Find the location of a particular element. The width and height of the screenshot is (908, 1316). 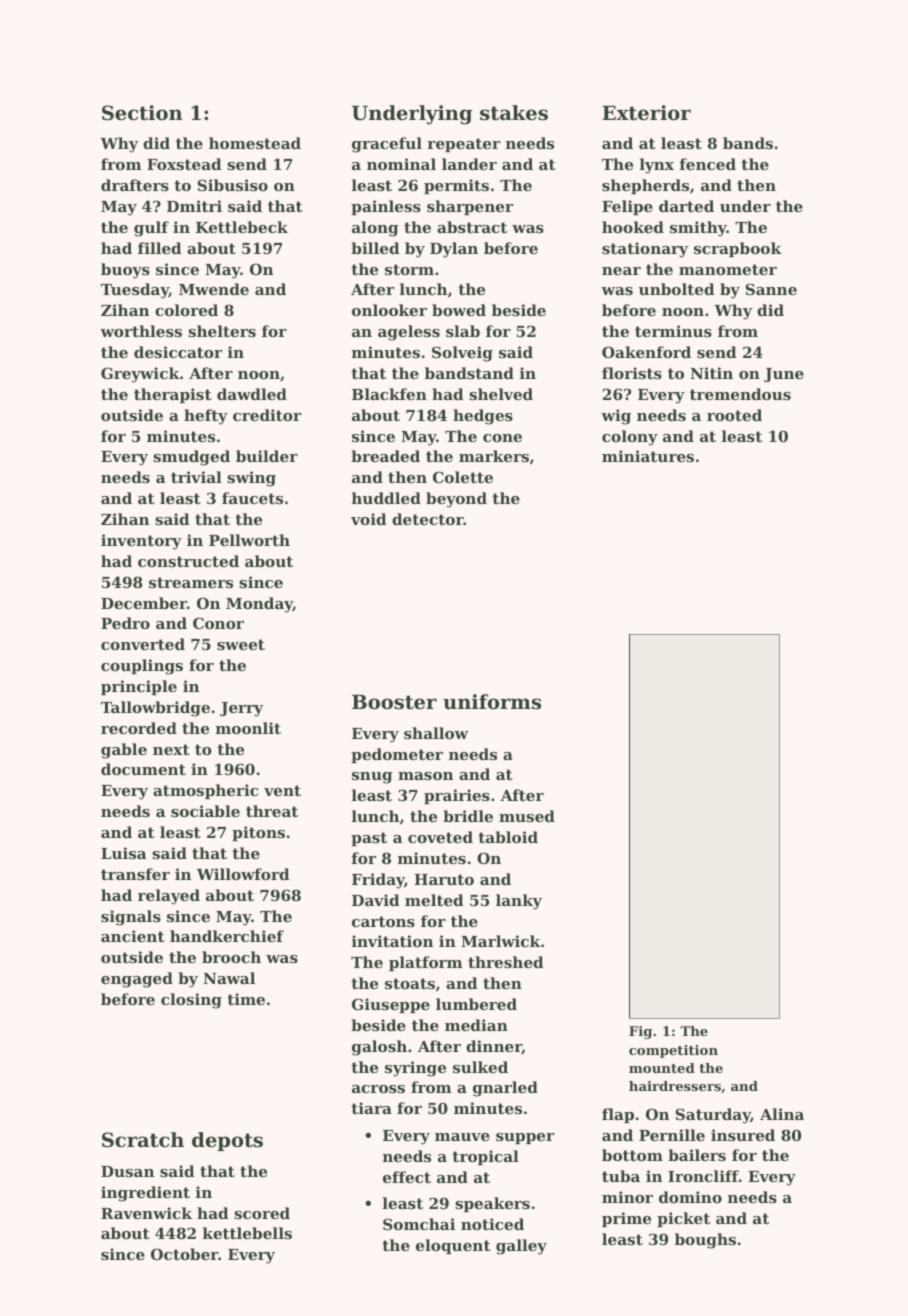

dawdled is located at coordinates (252, 394).
